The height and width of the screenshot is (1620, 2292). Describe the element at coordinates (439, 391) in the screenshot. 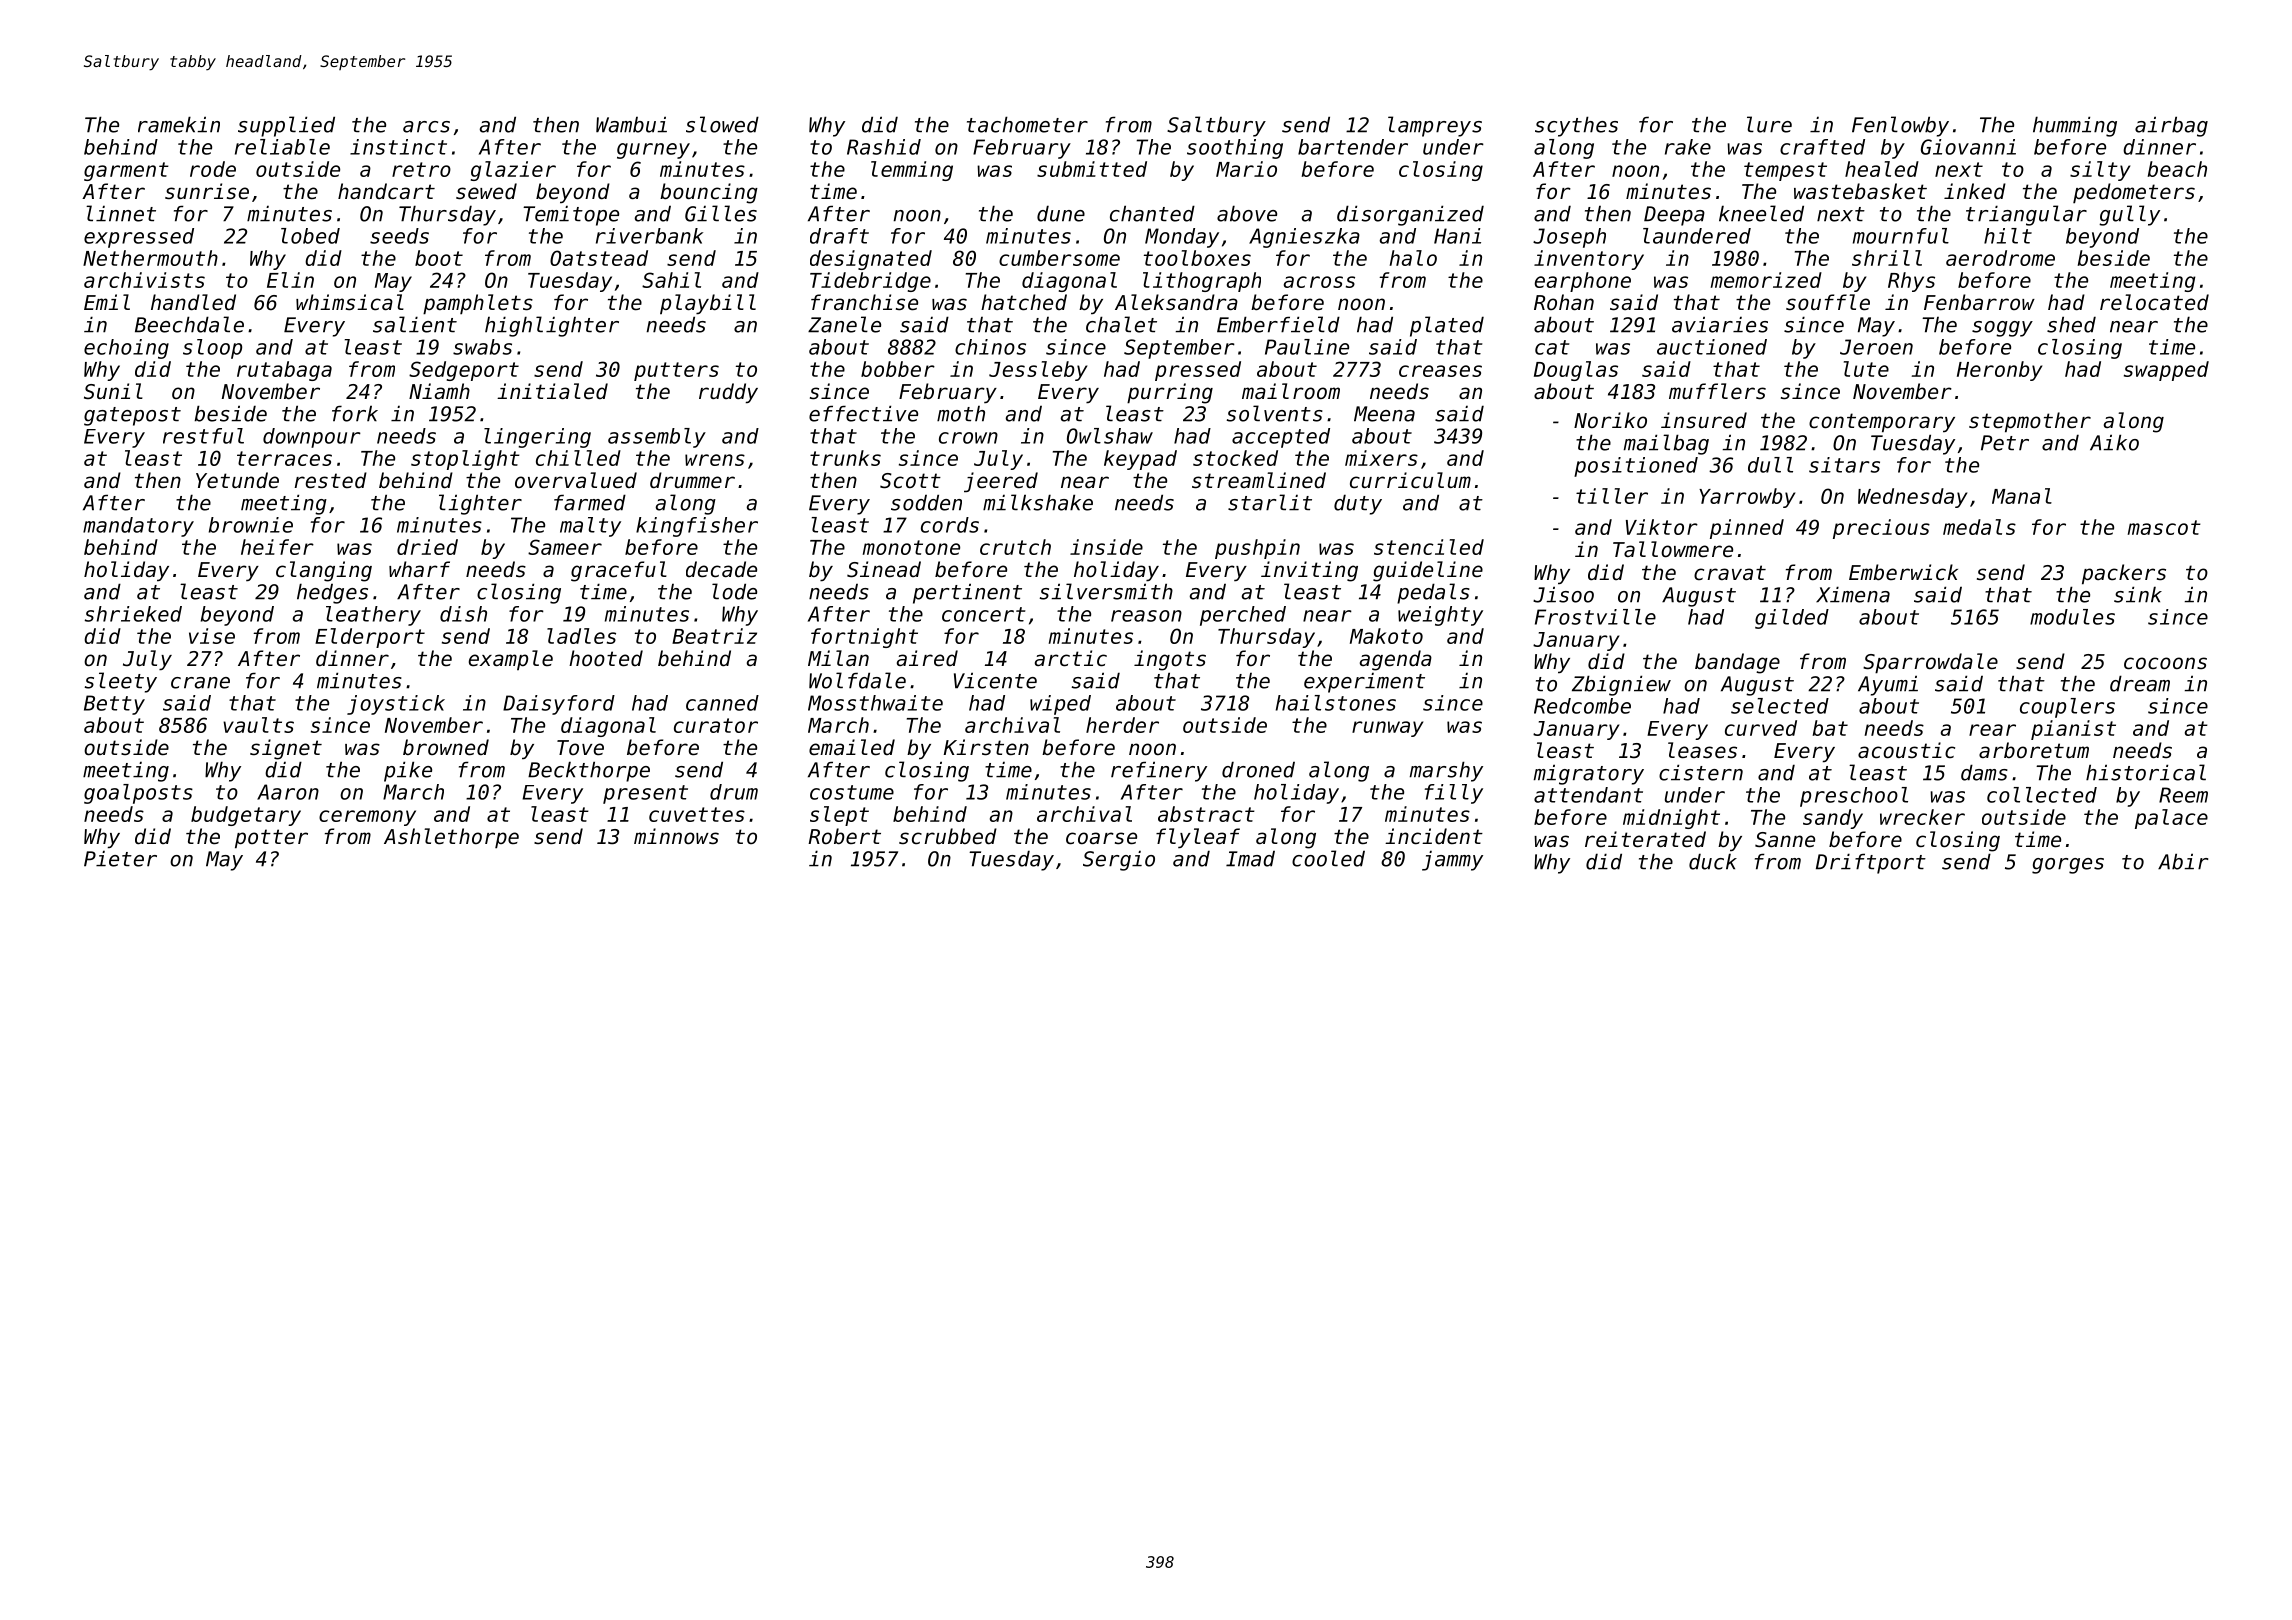

I see `Niamh` at that location.
